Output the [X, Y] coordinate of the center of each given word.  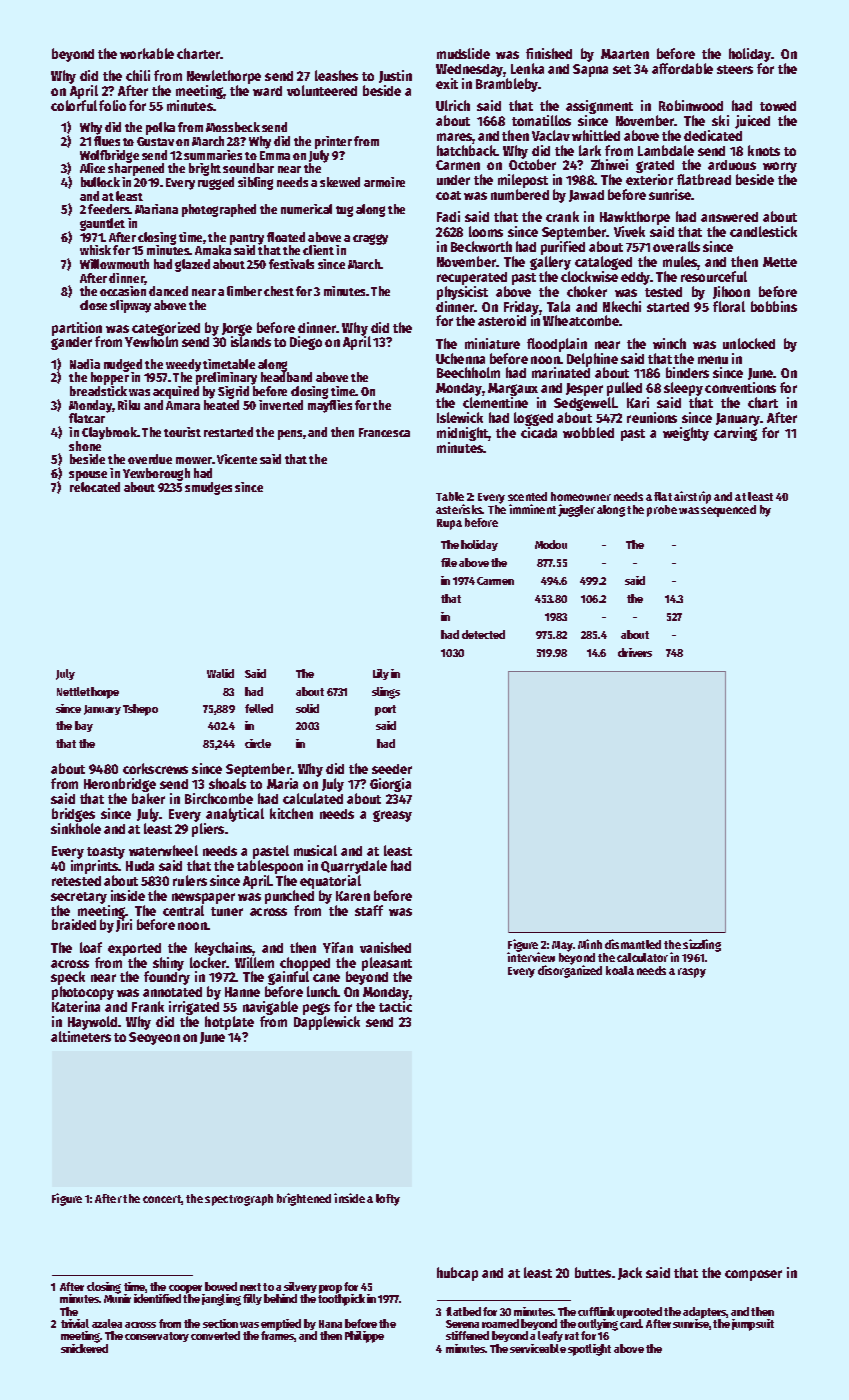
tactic [395, 1006]
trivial [75, 1323]
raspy [692, 973]
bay [84, 726]
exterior [649, 179]
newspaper [203, 898]
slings [386, 693]
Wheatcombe [581, 321]
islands [251, 341]
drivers [635, 652]
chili [138, 75]
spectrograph [239, 1200]
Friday [521, 308]
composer [753, 1275]
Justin [395, 76]
